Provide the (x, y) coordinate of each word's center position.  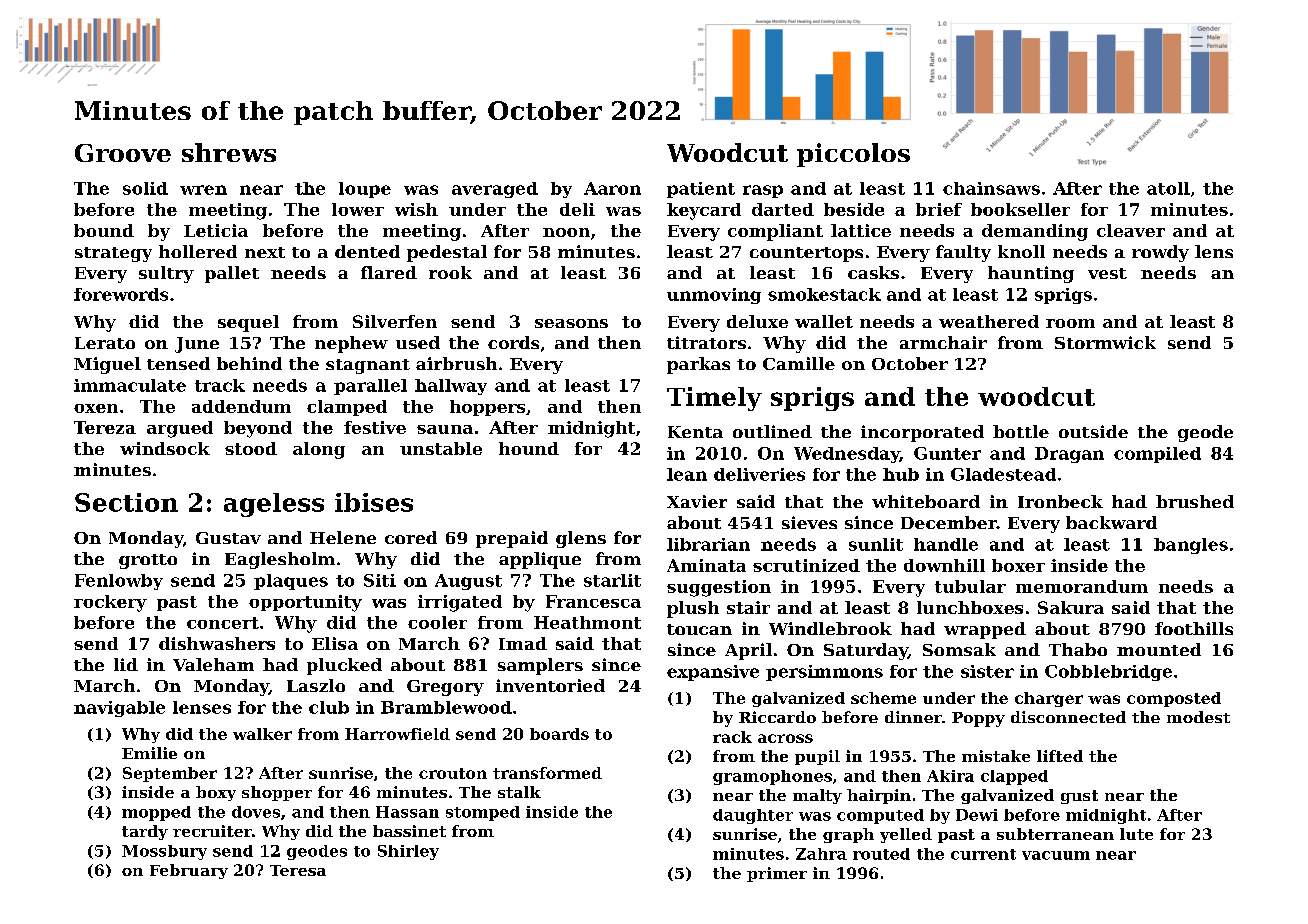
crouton (453, 773)
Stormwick (1105, 342)
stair (748, 607)
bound (104, 230)
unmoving (714, 296)
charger (1049, 699)
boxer (1018, 565)
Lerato (105, 343)
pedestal (447, 253)
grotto (148, 561)
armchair (943, 342)
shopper (277, 793)
